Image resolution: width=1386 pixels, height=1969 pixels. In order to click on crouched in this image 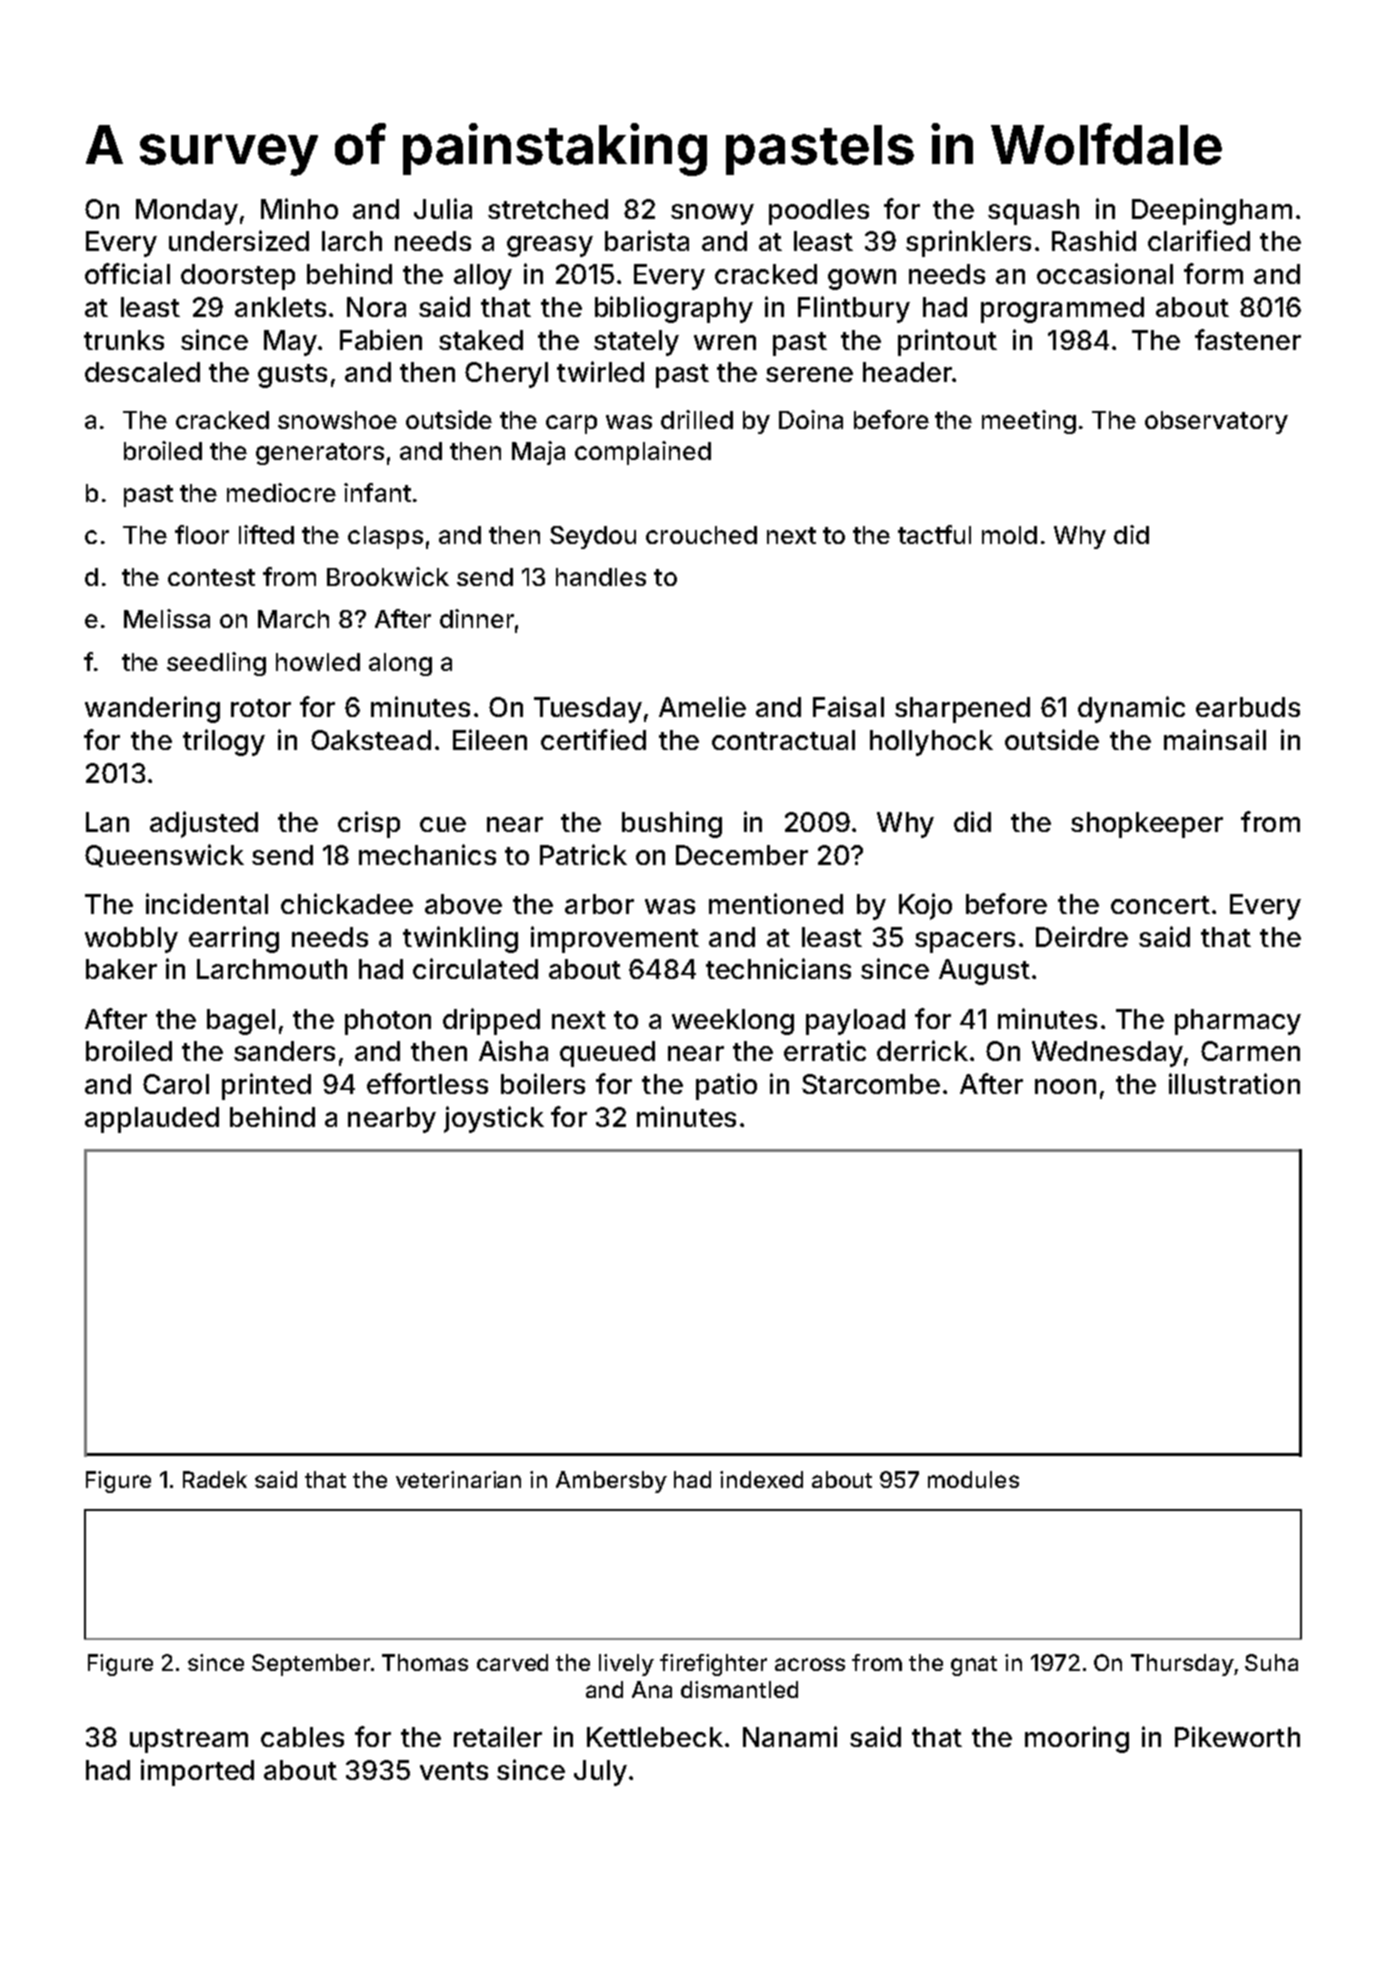, I will do `click(701, 535)`.
